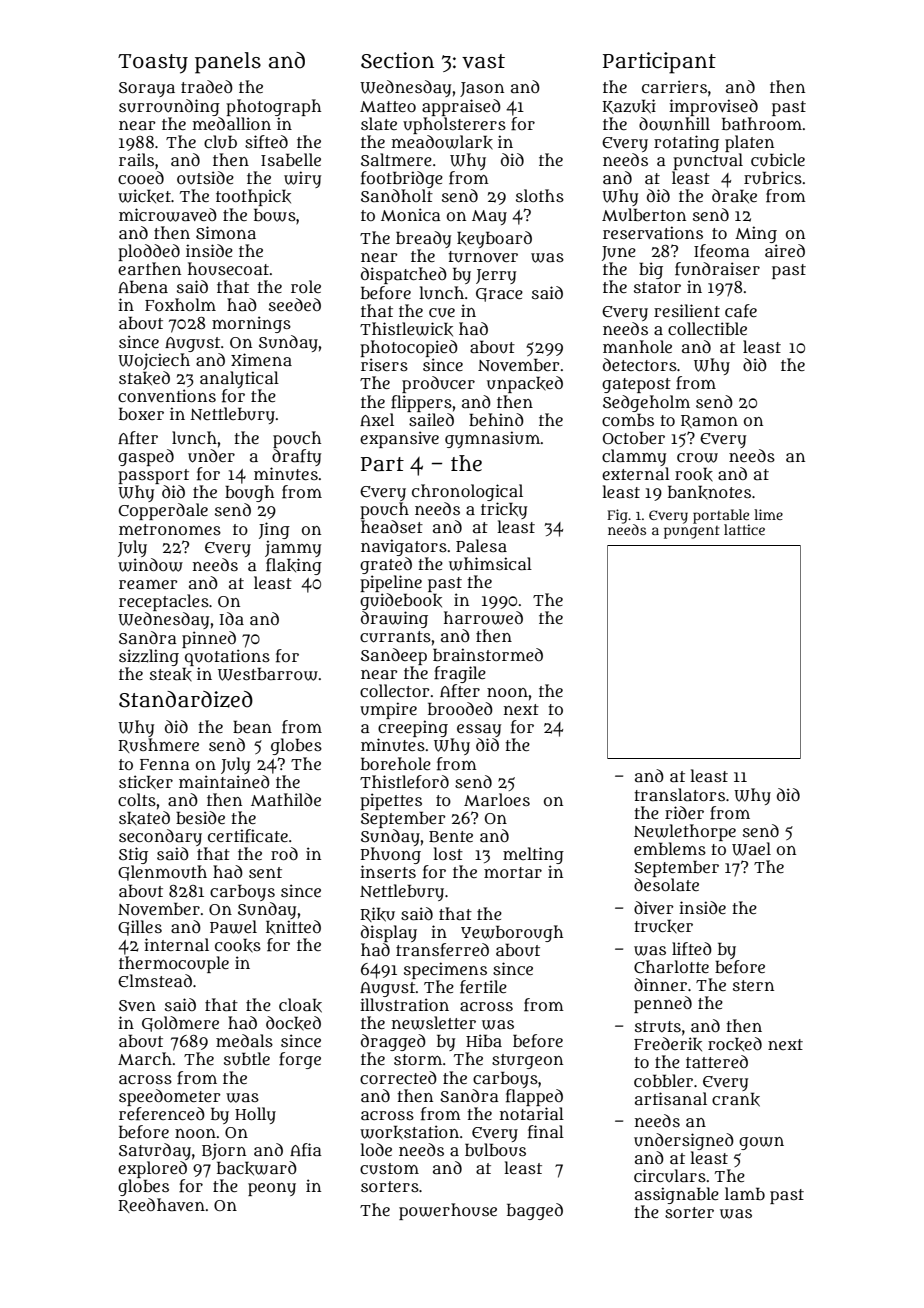  What do you see at coordinates (141, 413) in the screenshot?
I see `boxer` at bounding box center [141, 413].
